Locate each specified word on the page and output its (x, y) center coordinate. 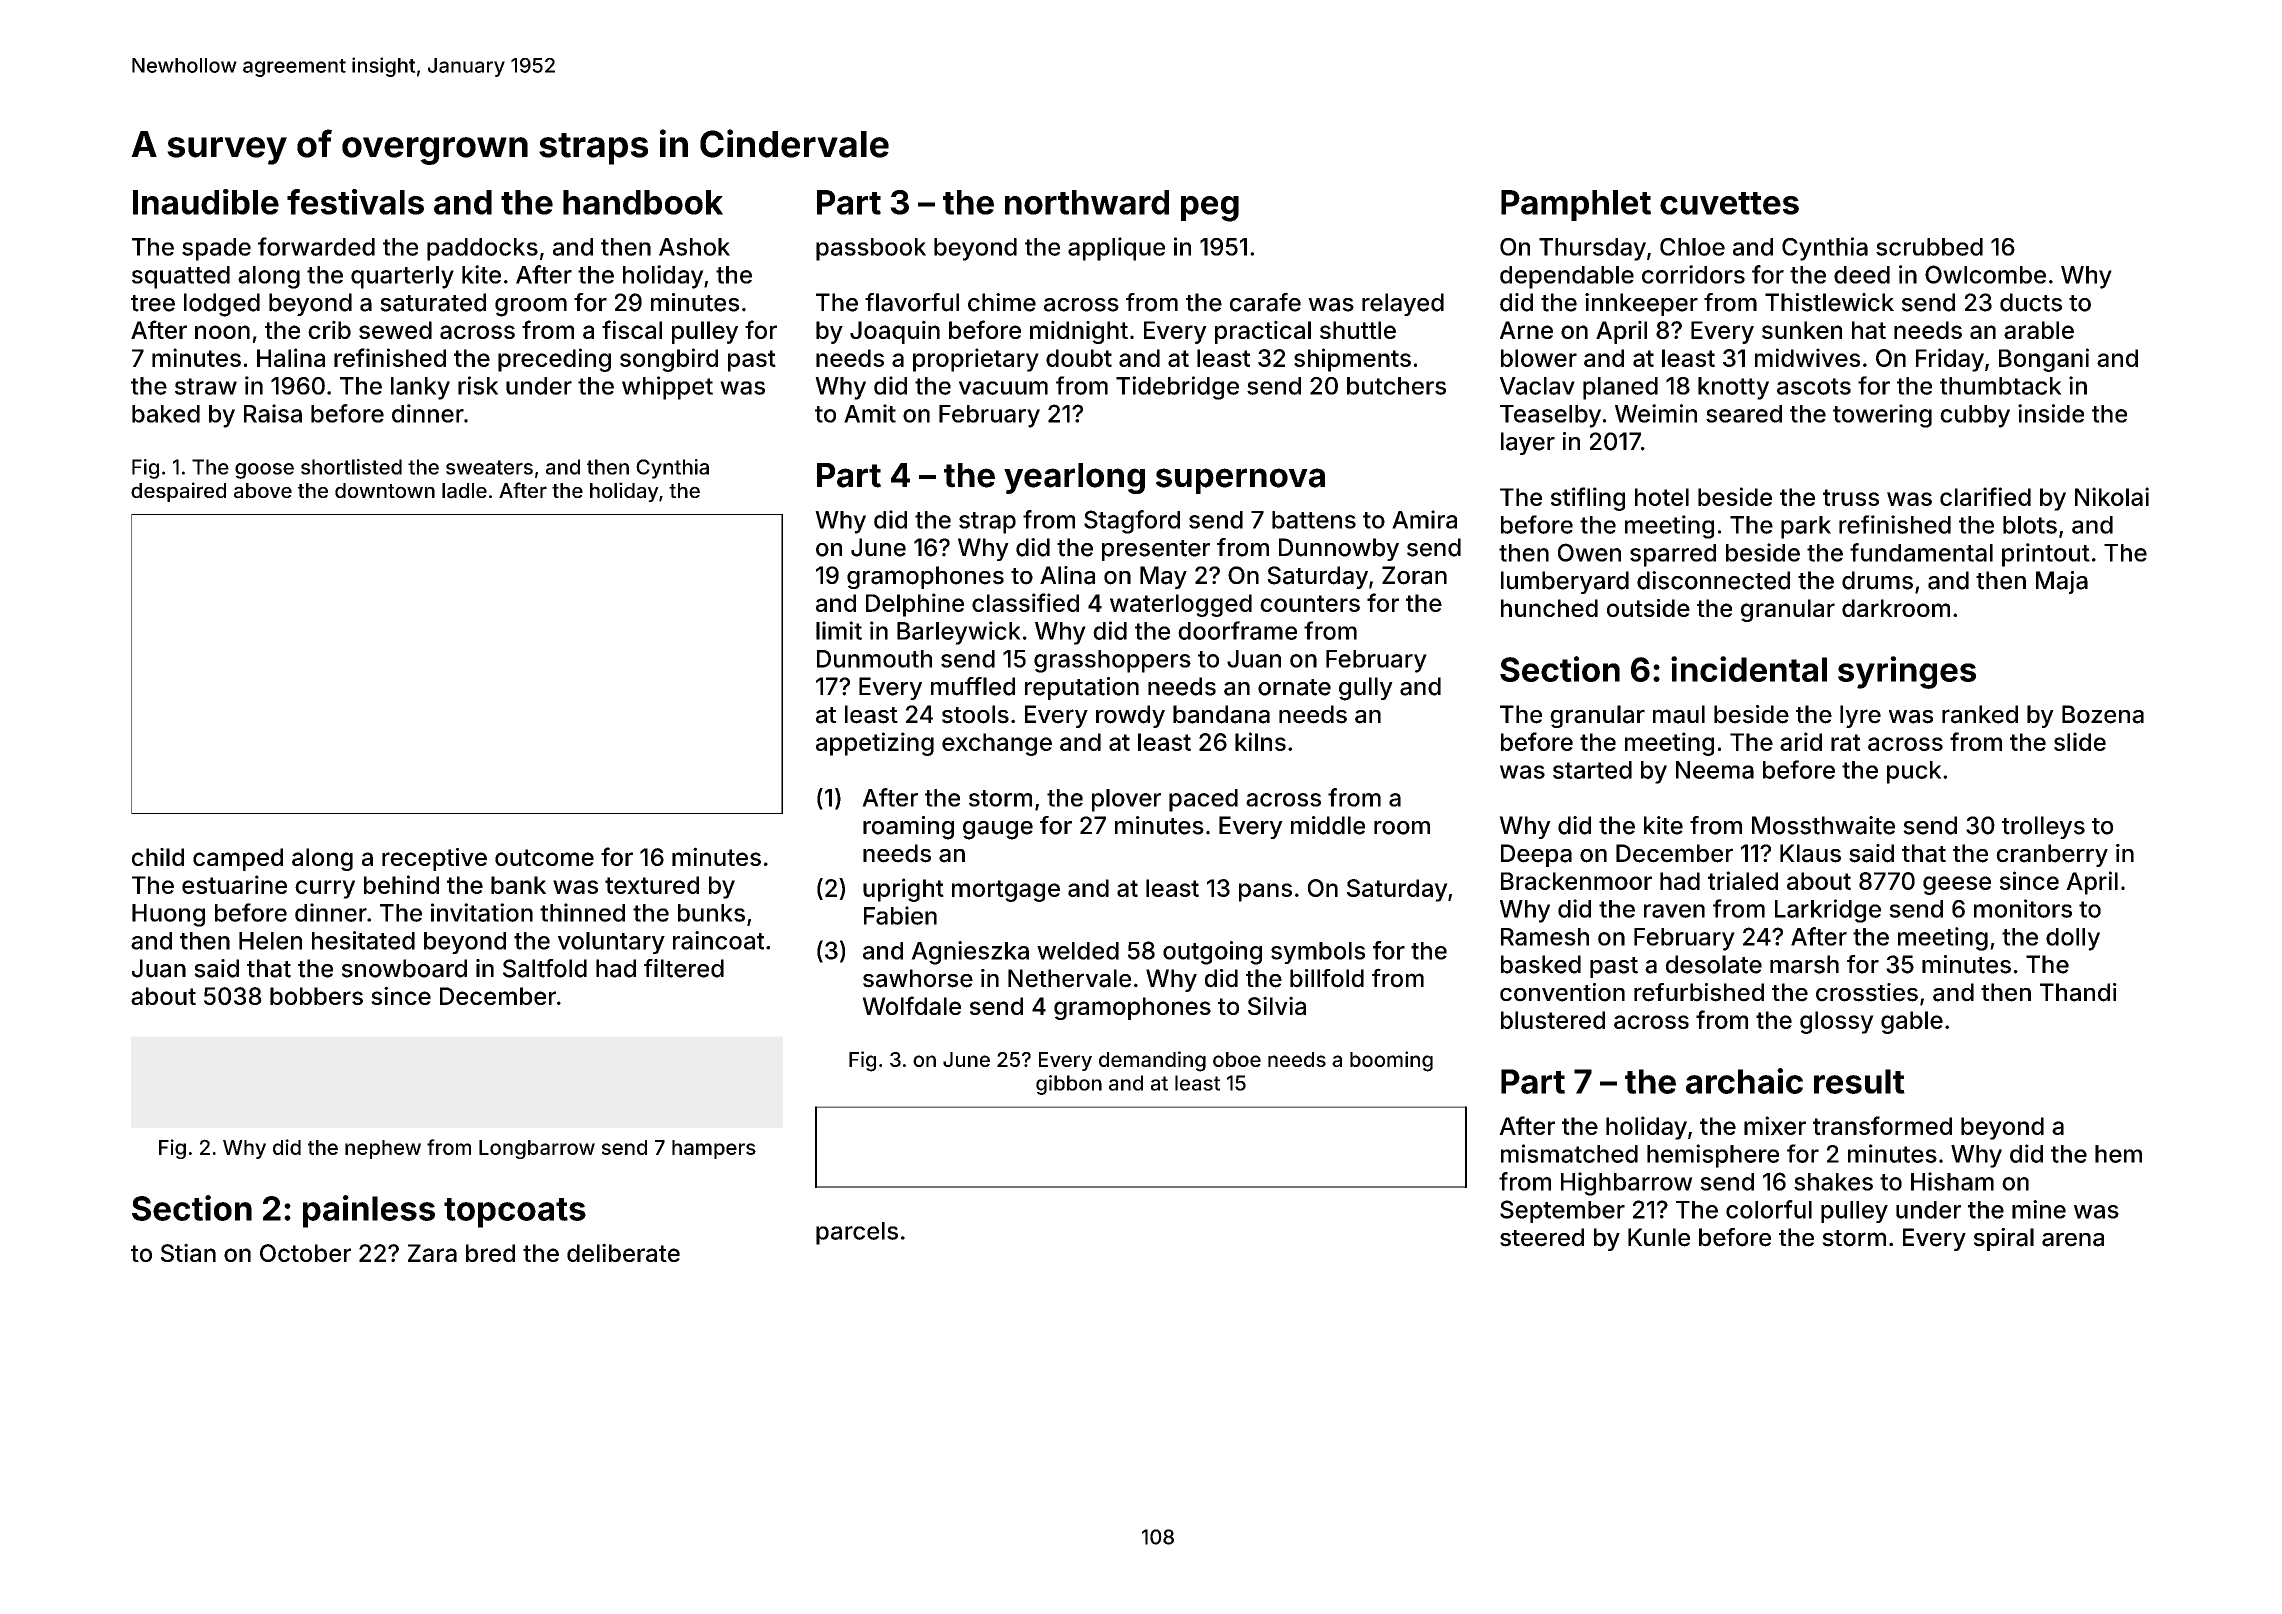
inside (2051, 413)
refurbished (1699, 992)
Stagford (1132, 522)
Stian (188, 1252)
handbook (643, 202)
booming (1391, 1061)
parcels (857, 1233)
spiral (2004, 1239)
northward (1087, 202)
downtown (385, 490)
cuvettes (1729, 203)
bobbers (316, 996)
